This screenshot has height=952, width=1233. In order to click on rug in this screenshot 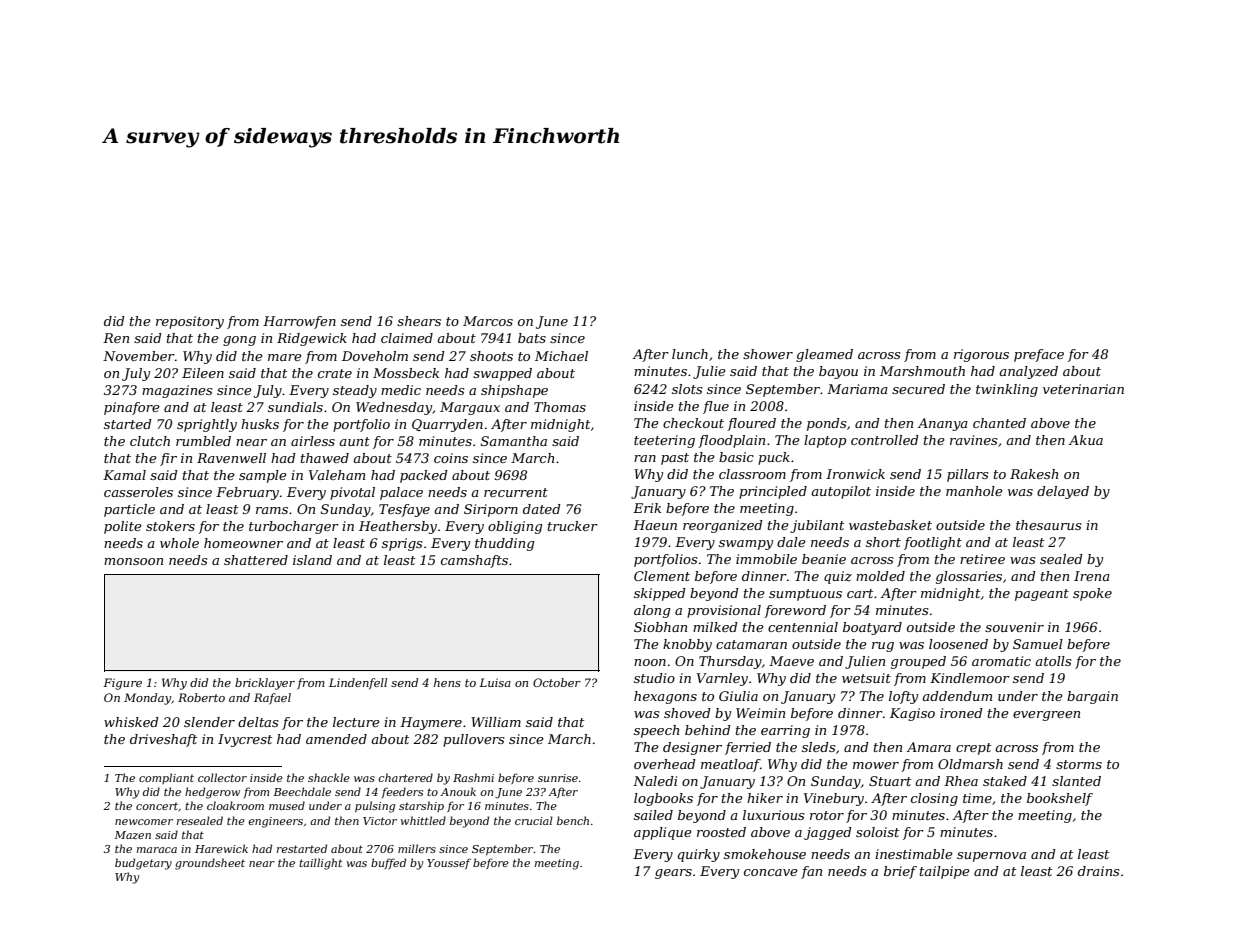, I will do `click(883, 647)`.
